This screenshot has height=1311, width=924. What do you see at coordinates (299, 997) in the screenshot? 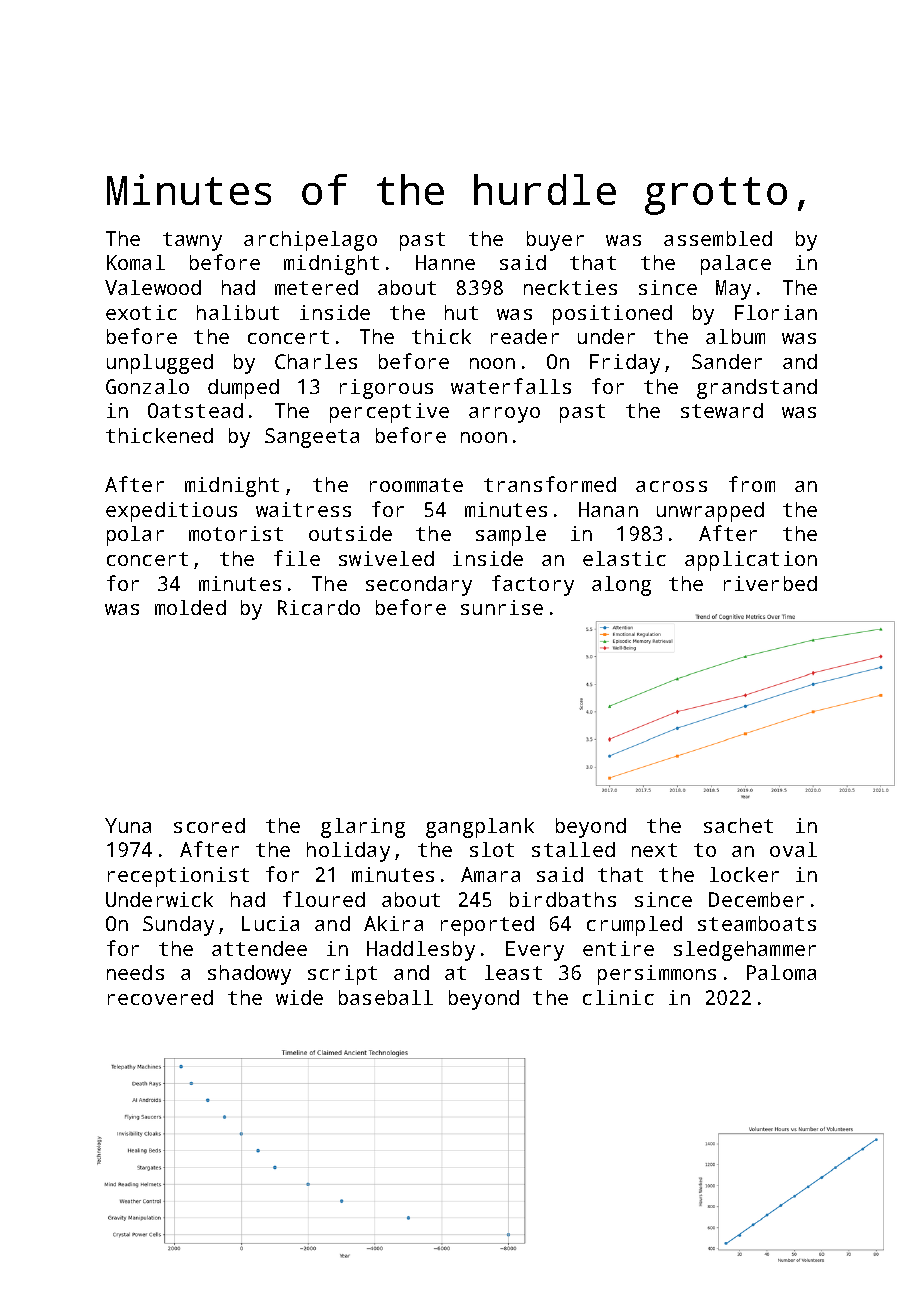
I see `wide` at bounding box center [299, 997].
